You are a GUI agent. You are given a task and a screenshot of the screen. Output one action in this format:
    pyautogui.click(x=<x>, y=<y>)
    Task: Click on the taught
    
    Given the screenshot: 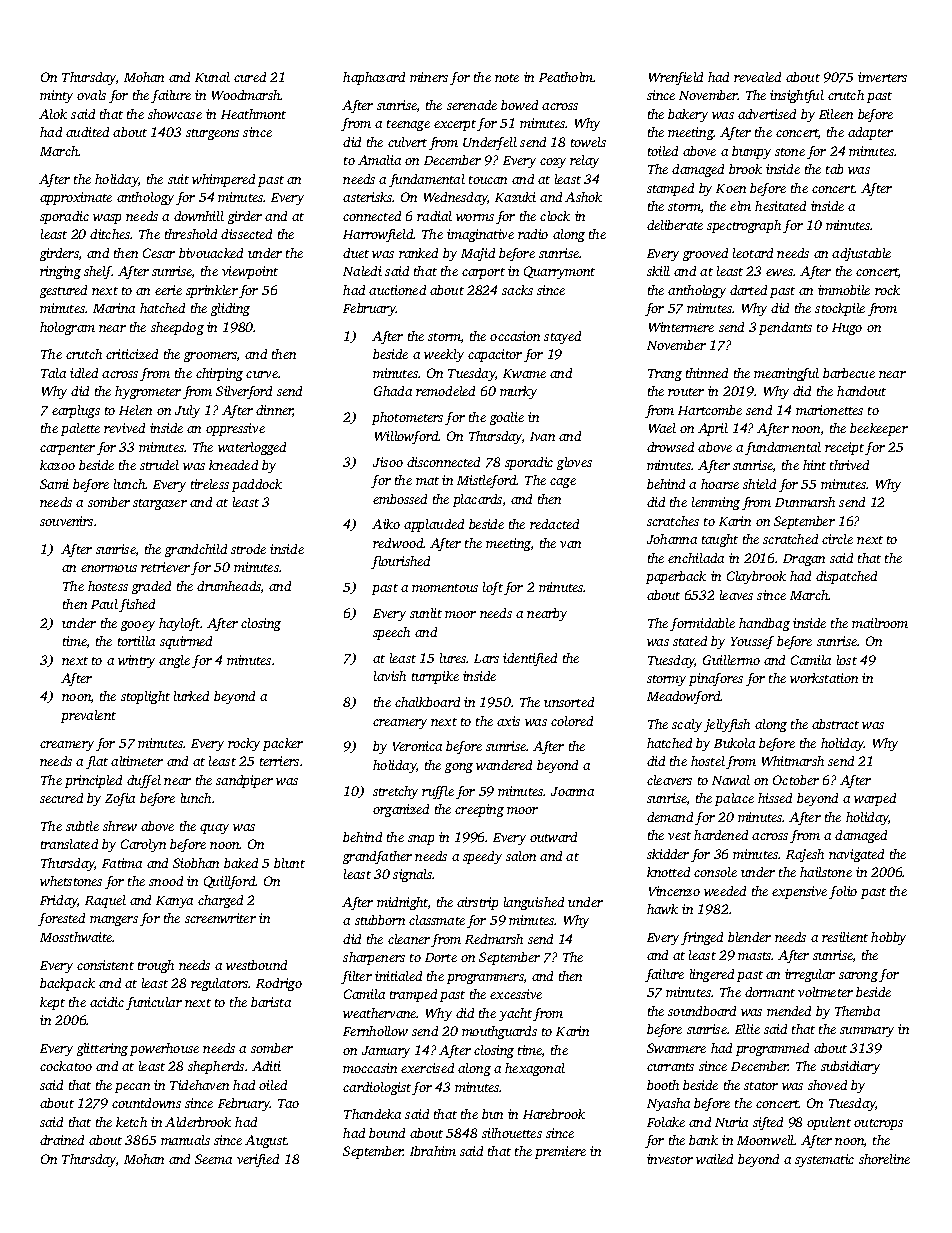 What is the action you would take?
    pyautogui.click(x=720, y=540)
